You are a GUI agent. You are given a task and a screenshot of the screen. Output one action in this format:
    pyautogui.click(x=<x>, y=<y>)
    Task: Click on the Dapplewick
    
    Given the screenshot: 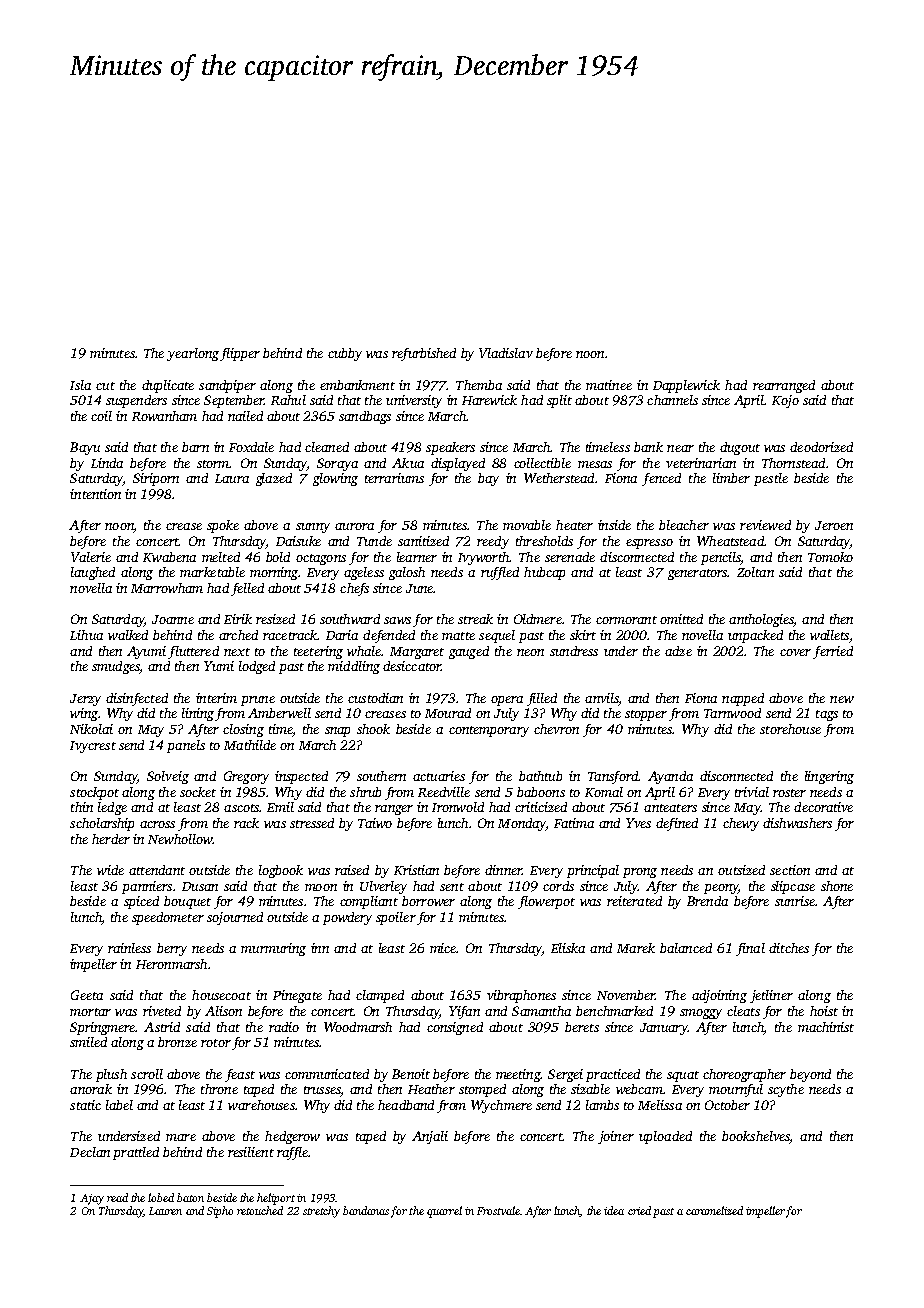 What is the action you would take?
    pyautogui.click(x=686, y=386)
